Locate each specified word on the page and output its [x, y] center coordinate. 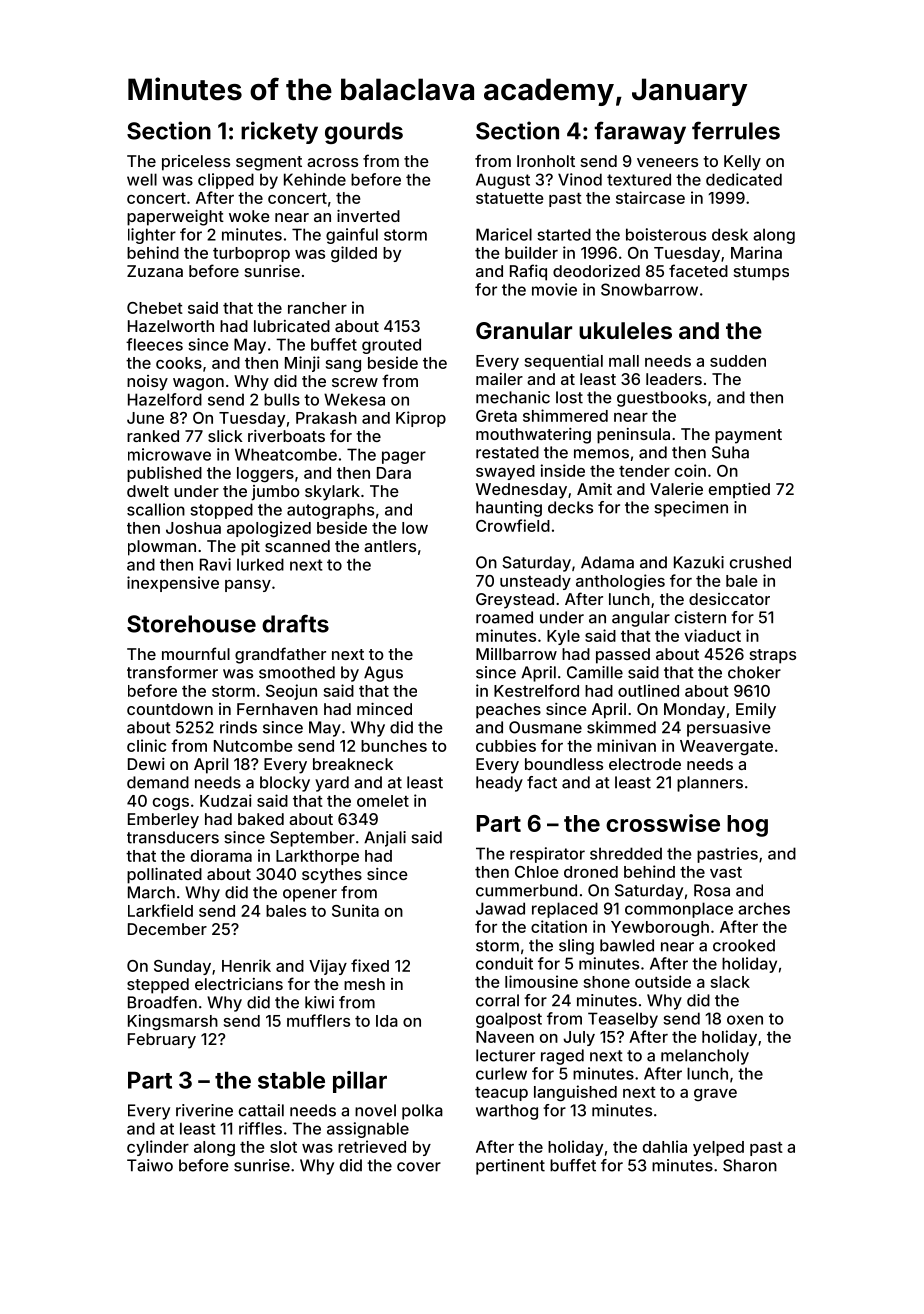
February [162, 1041]
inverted [368, 216]
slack [730, 982]
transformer [172, 672]
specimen [691, 509]
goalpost [509, 1020]
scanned [297, 546]
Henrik [246, 965]
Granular [524, 330]
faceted [698, 270]
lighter [152, 236]
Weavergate [726, 747]
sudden [738, 361]
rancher [317, 308]
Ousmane [545, 727]
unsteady [535, 582]
